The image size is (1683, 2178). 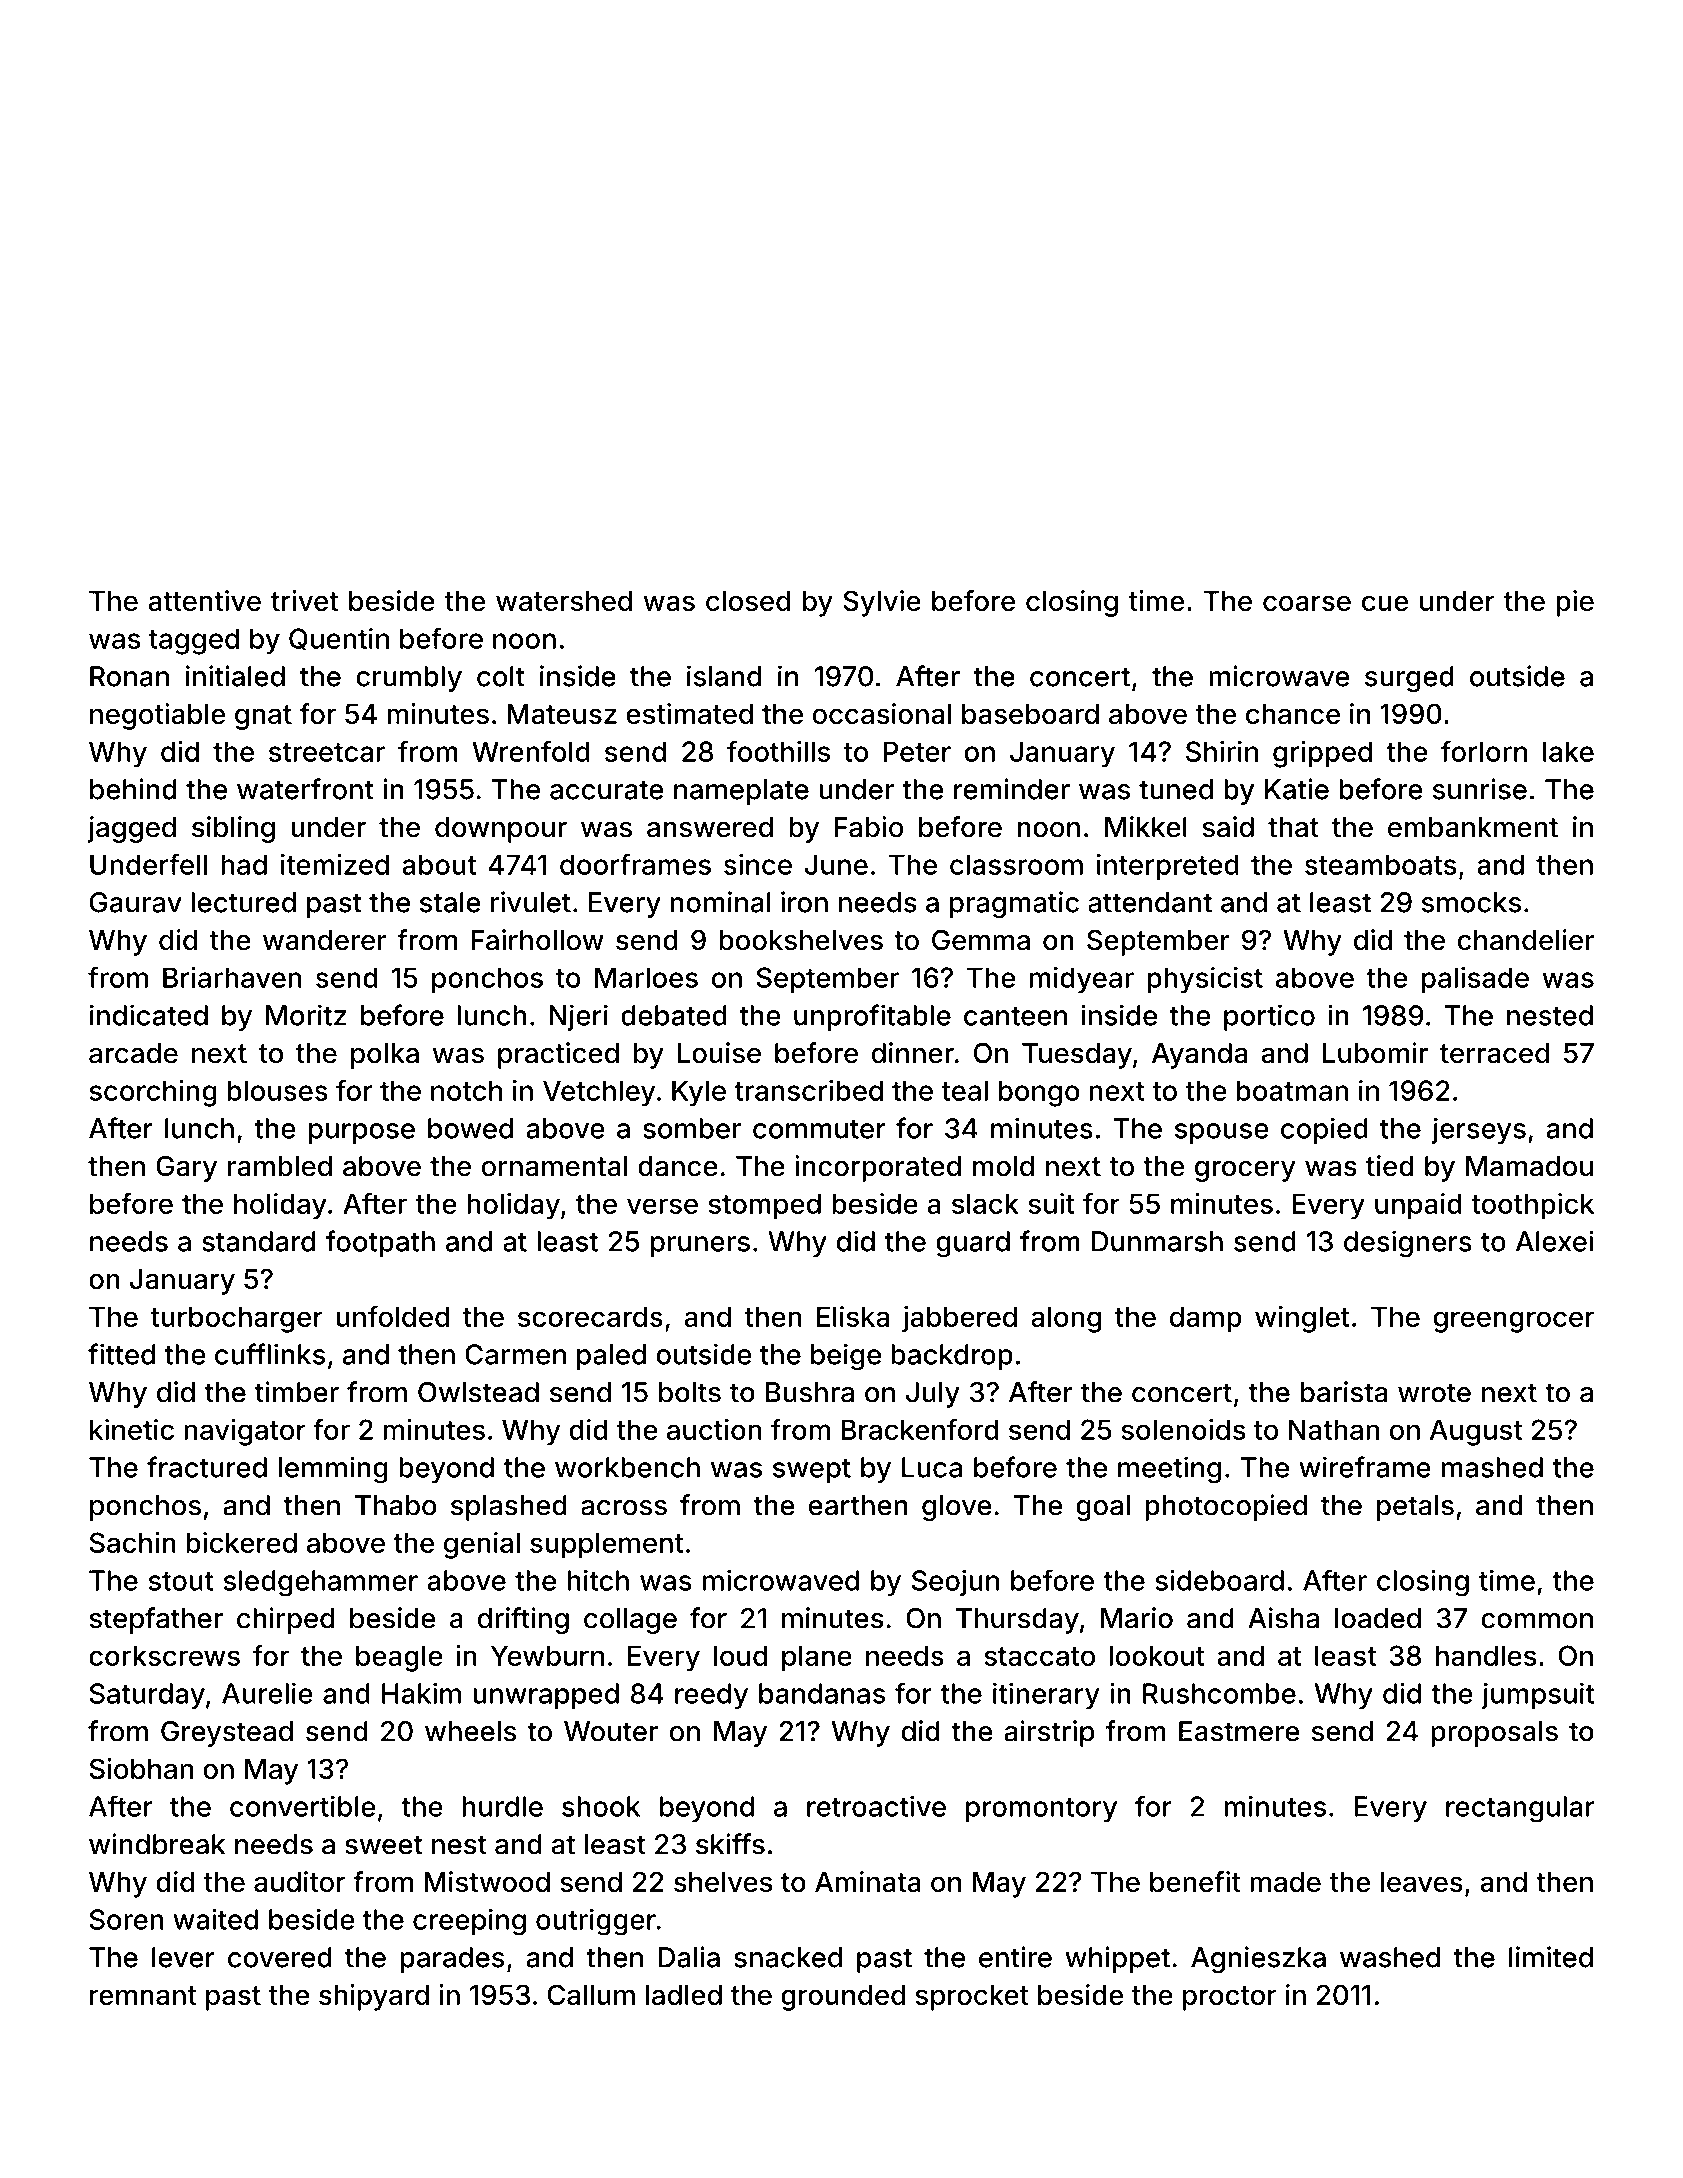 What do you see at coordinates (121, 1354) in the screenshot?
I see `fitted` at bounding box center [121, 1354].
